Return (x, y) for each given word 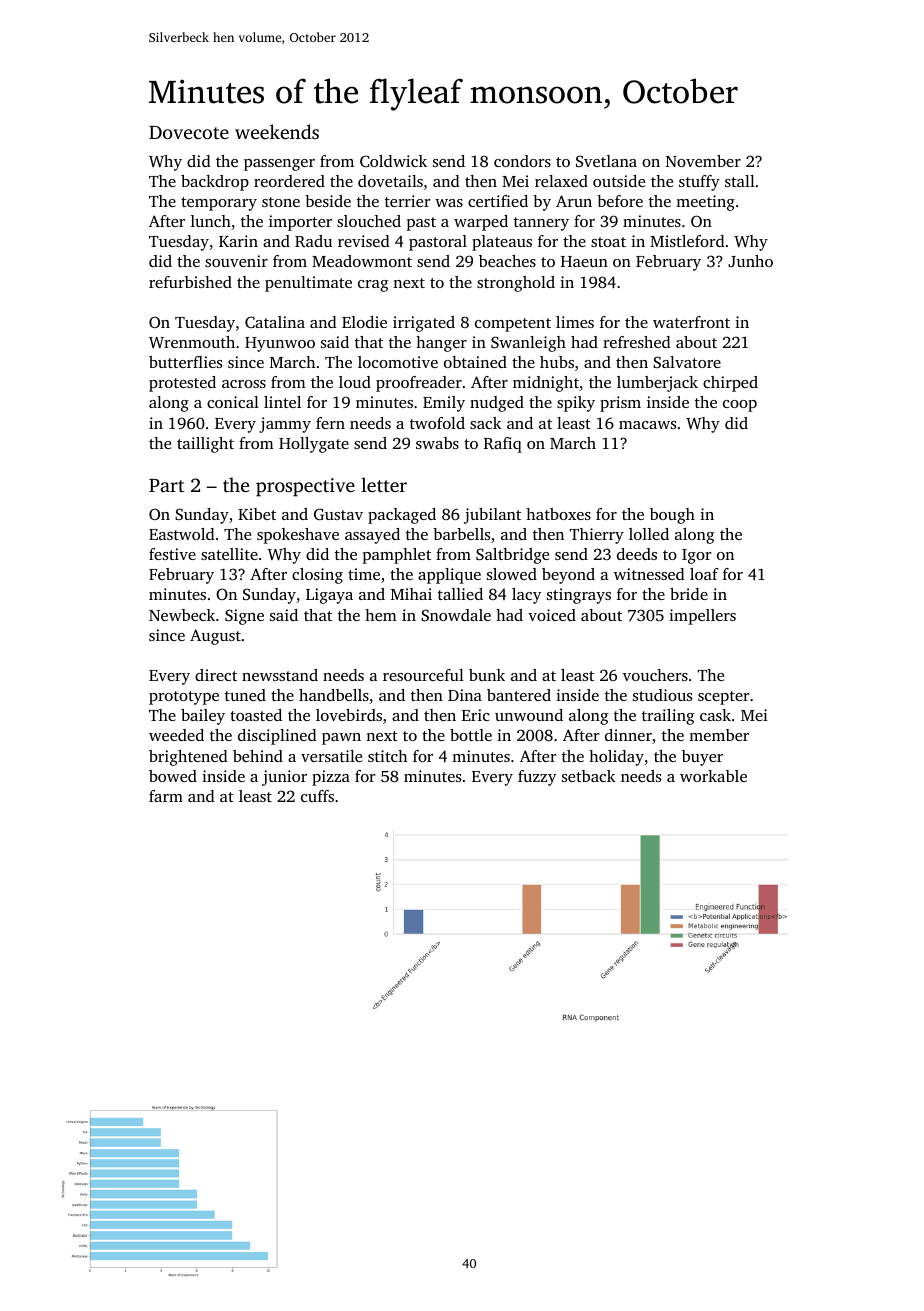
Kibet (257, 514)
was (449, 203)
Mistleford (687, 241)
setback (589, 776)
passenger (279, 165)
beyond (568, 576)
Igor (697, 556)
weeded (176, 735)
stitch (387, 756)
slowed (512, 574)
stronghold (516, 284)
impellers (702, 617)
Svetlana (606, 161)
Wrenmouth (192, 342)
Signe (244, 617)
